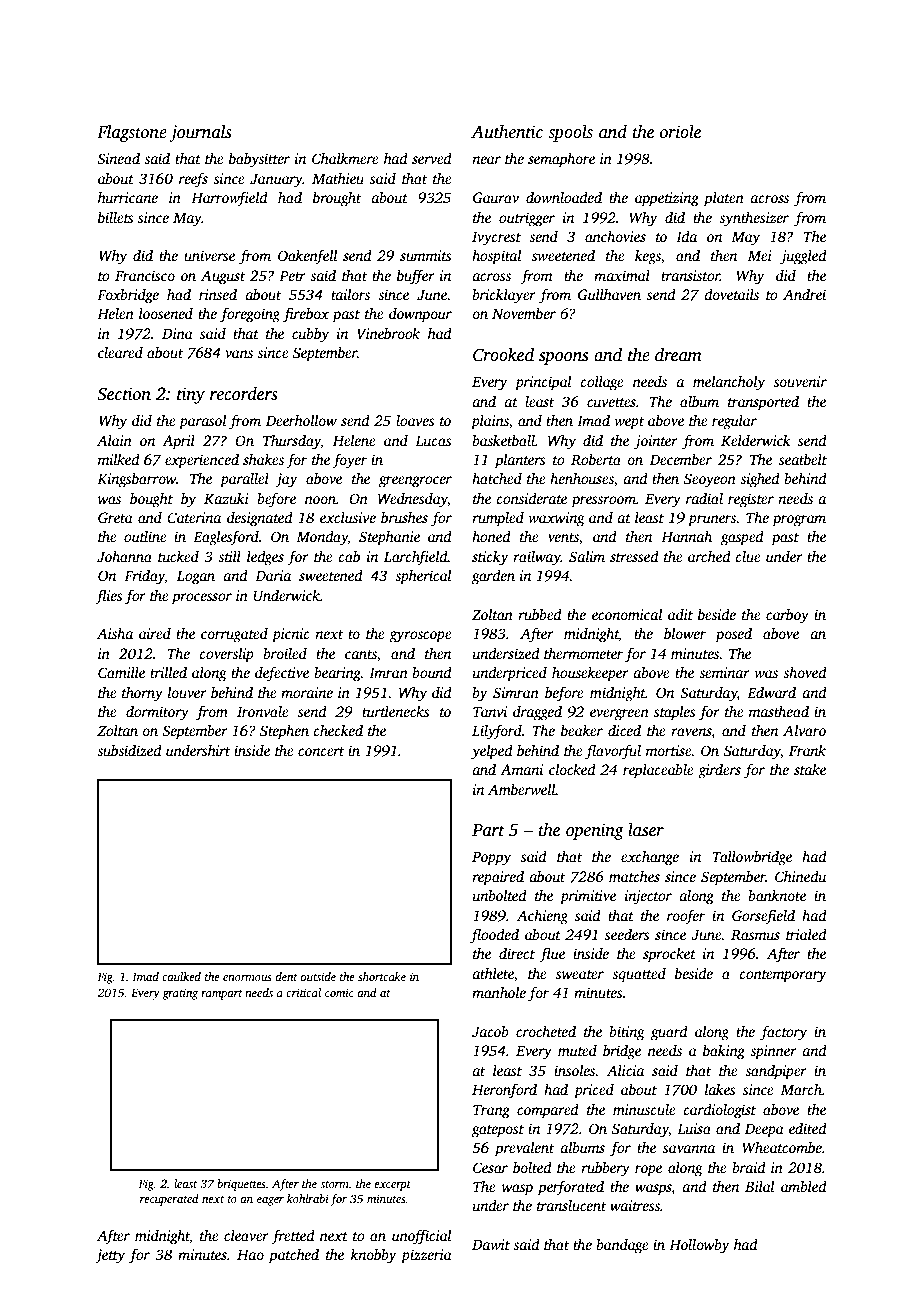 This screenshot has height=1308, width=924. What do you see at coordinates (491, 859) in the screenshot?
I see `Poppy` at bounding box center [491, 859].
